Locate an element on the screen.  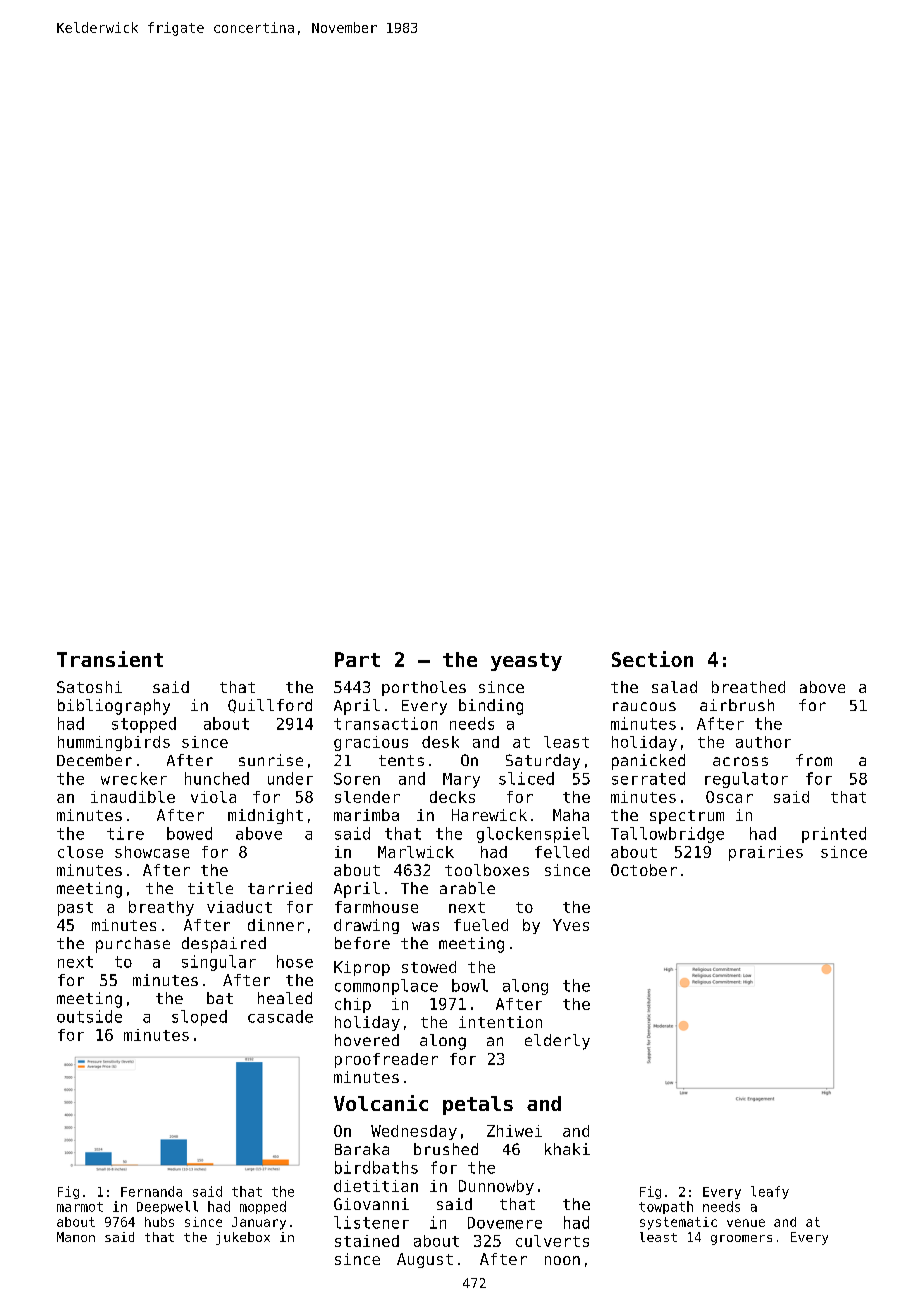
Satoshi is located at coordinates (89, 687).
